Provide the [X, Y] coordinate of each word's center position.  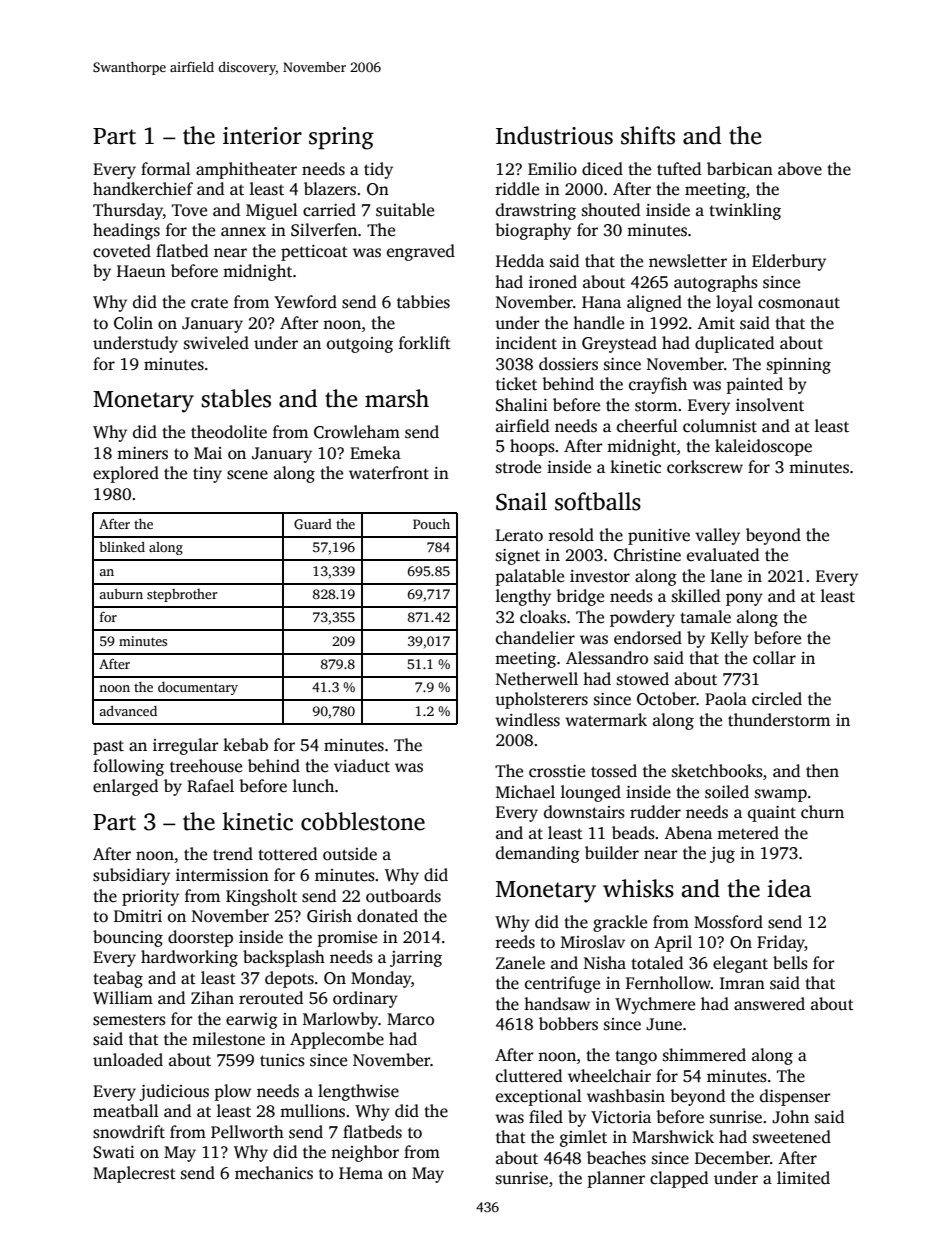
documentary [198, 688]
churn [822, 812]
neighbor [365, 1153]
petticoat [314, 253]
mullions [312, 1111]
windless [527, 720]
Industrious [554, 135]
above [800, 169]
